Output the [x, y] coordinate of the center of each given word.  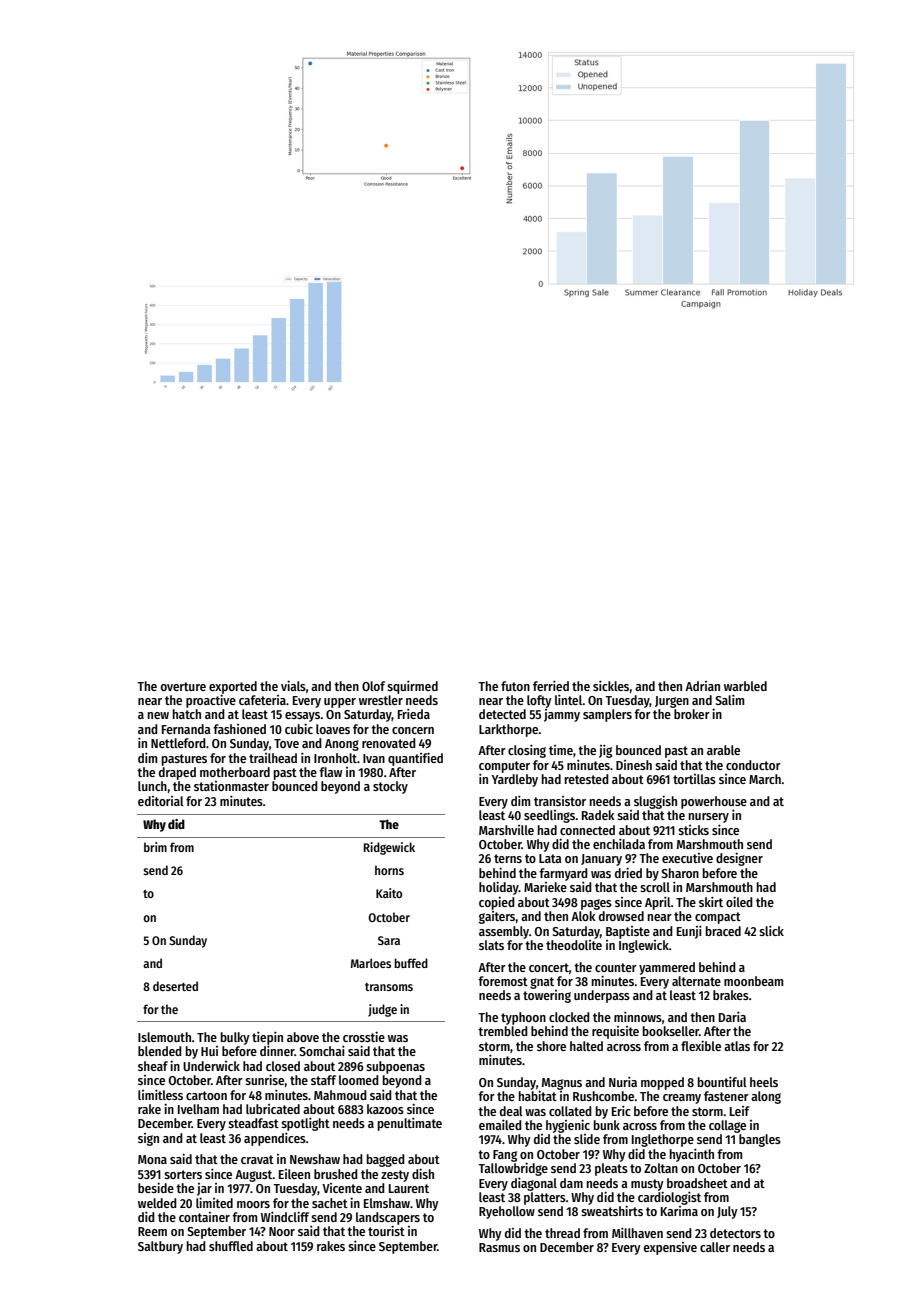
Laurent [409, 1188]
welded [157, 1203]
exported [233, 687]
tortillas [694, 779]
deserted [175, 986]
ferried [551, 685]
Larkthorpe [508, 730]
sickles [611, 685]
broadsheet [697, 1183]
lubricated [273, 1109]
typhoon [523, 1018]
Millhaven [637, 1232]
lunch [152, 786]
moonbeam [753, 981]
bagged [386, 1160]
